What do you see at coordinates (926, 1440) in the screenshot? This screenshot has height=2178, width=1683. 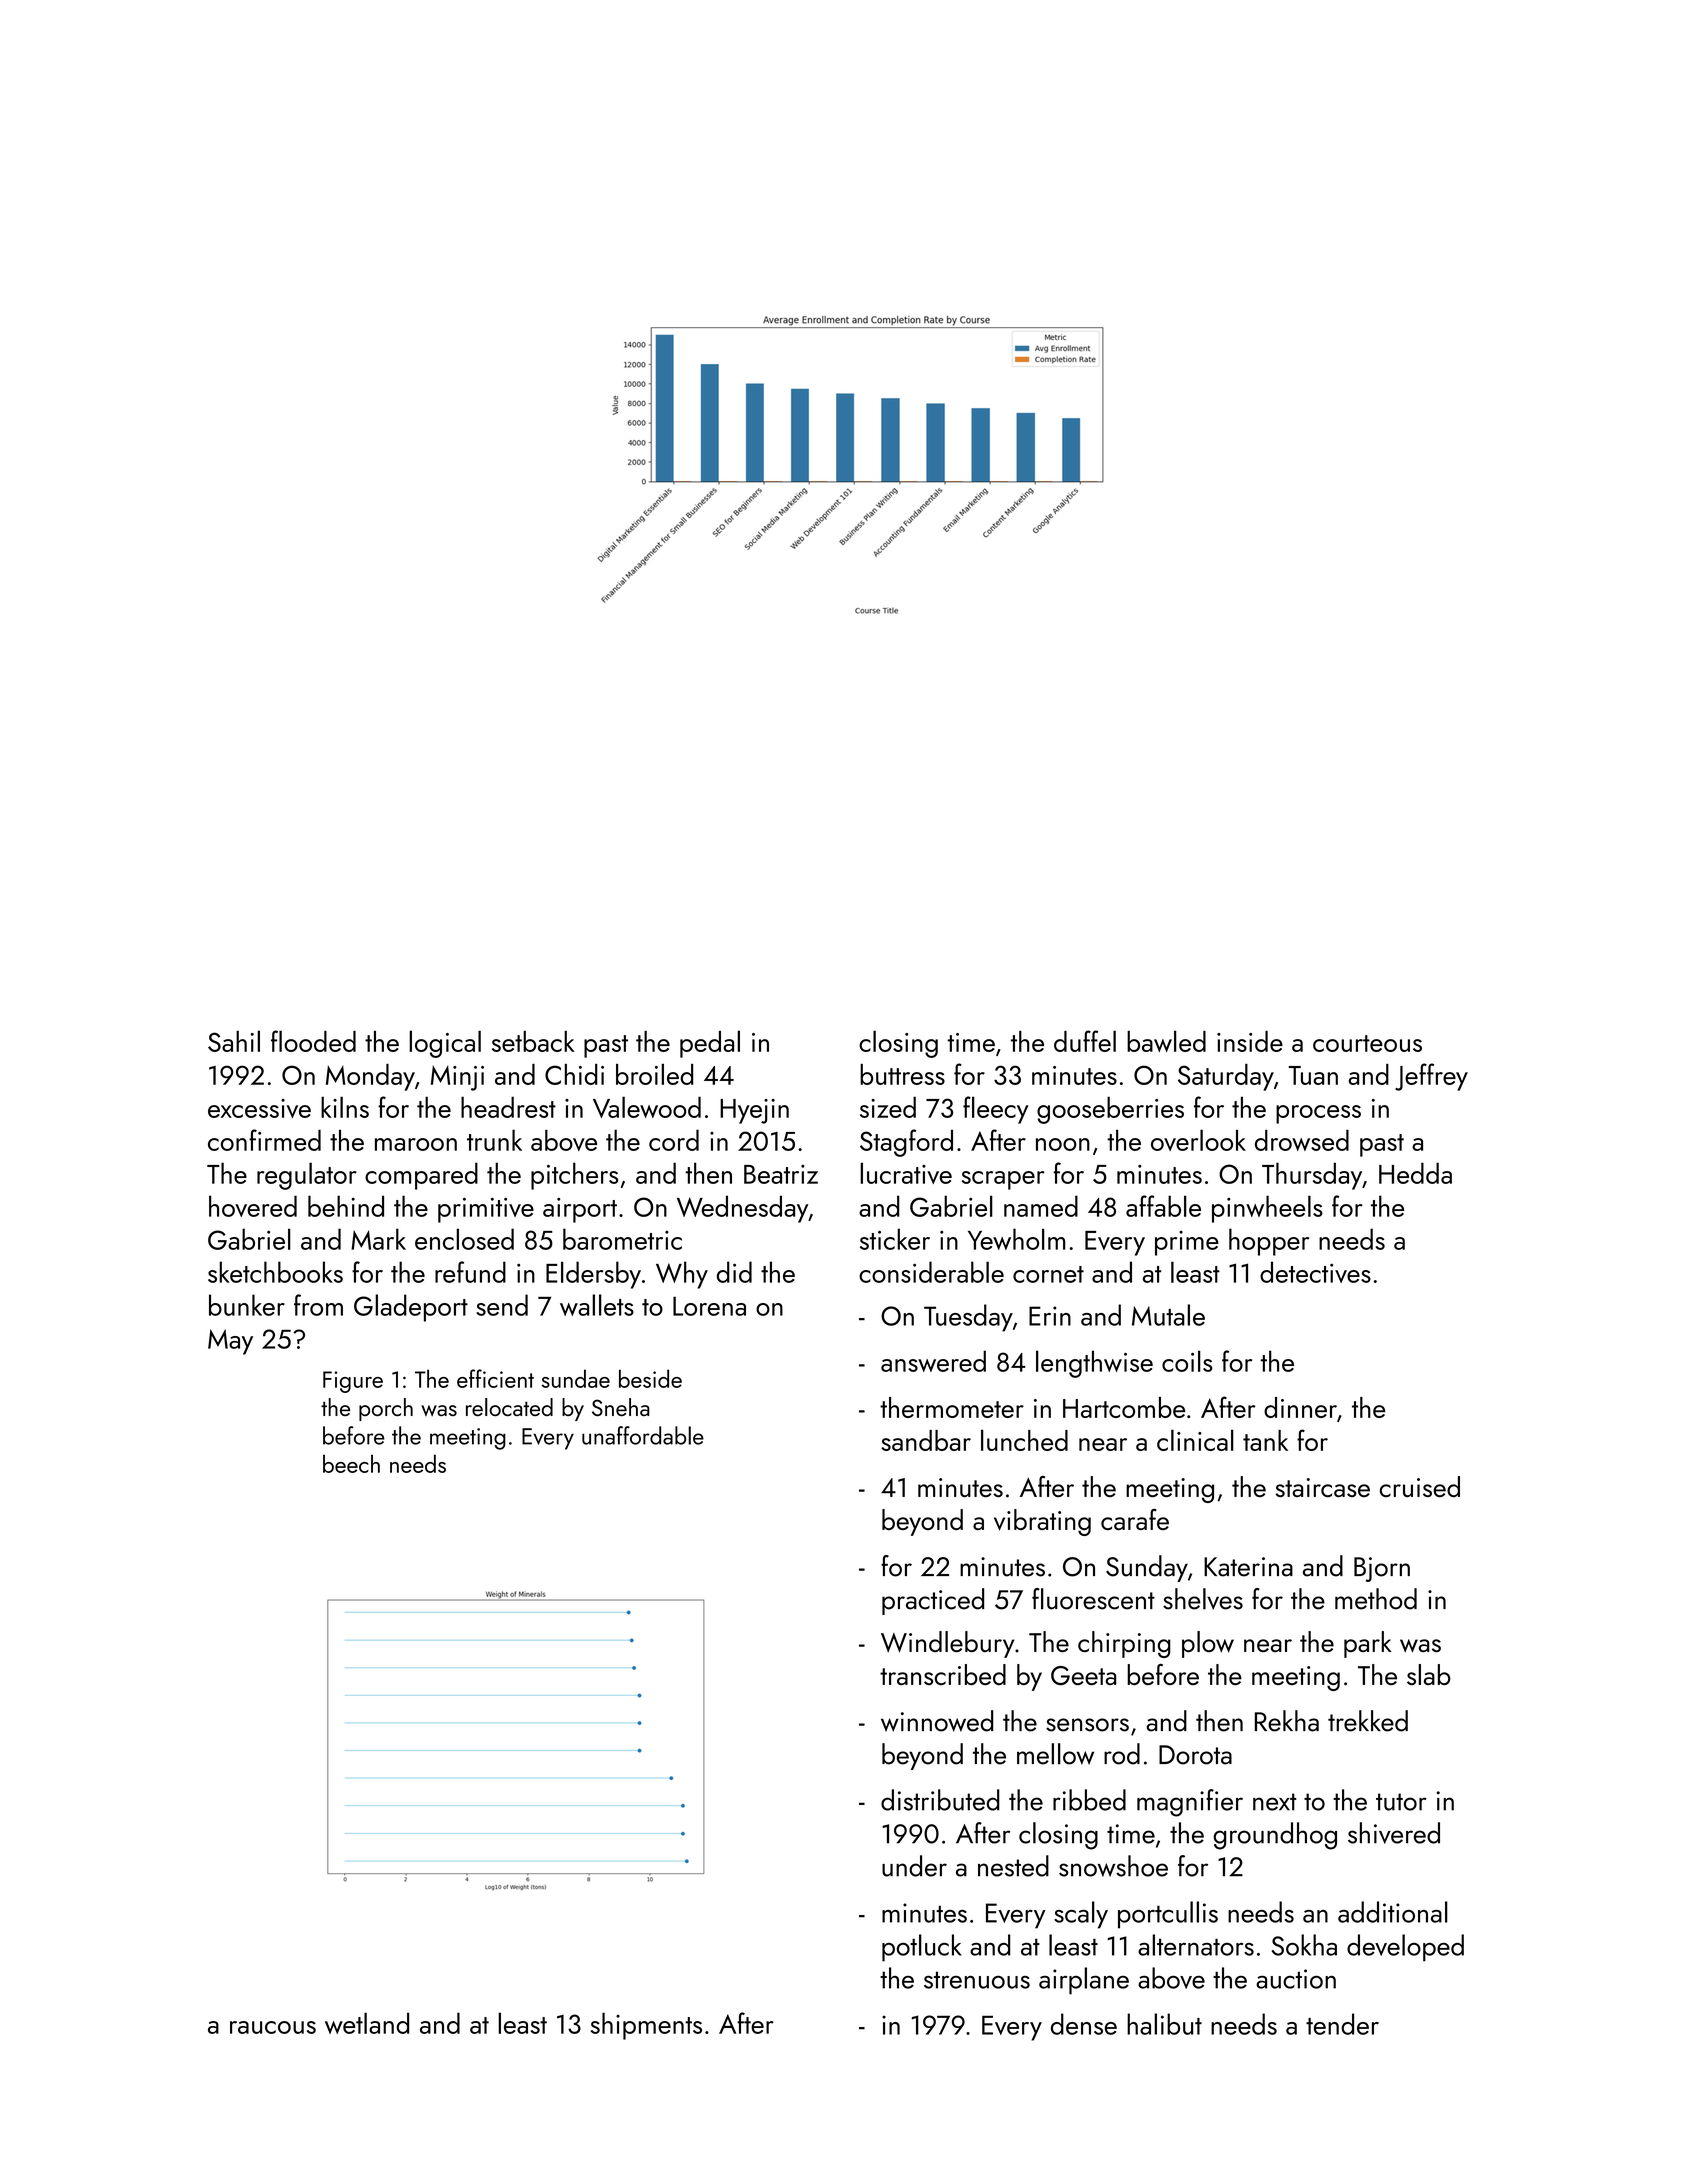 I see `sandbar` at bounding box center [926, 1440].
